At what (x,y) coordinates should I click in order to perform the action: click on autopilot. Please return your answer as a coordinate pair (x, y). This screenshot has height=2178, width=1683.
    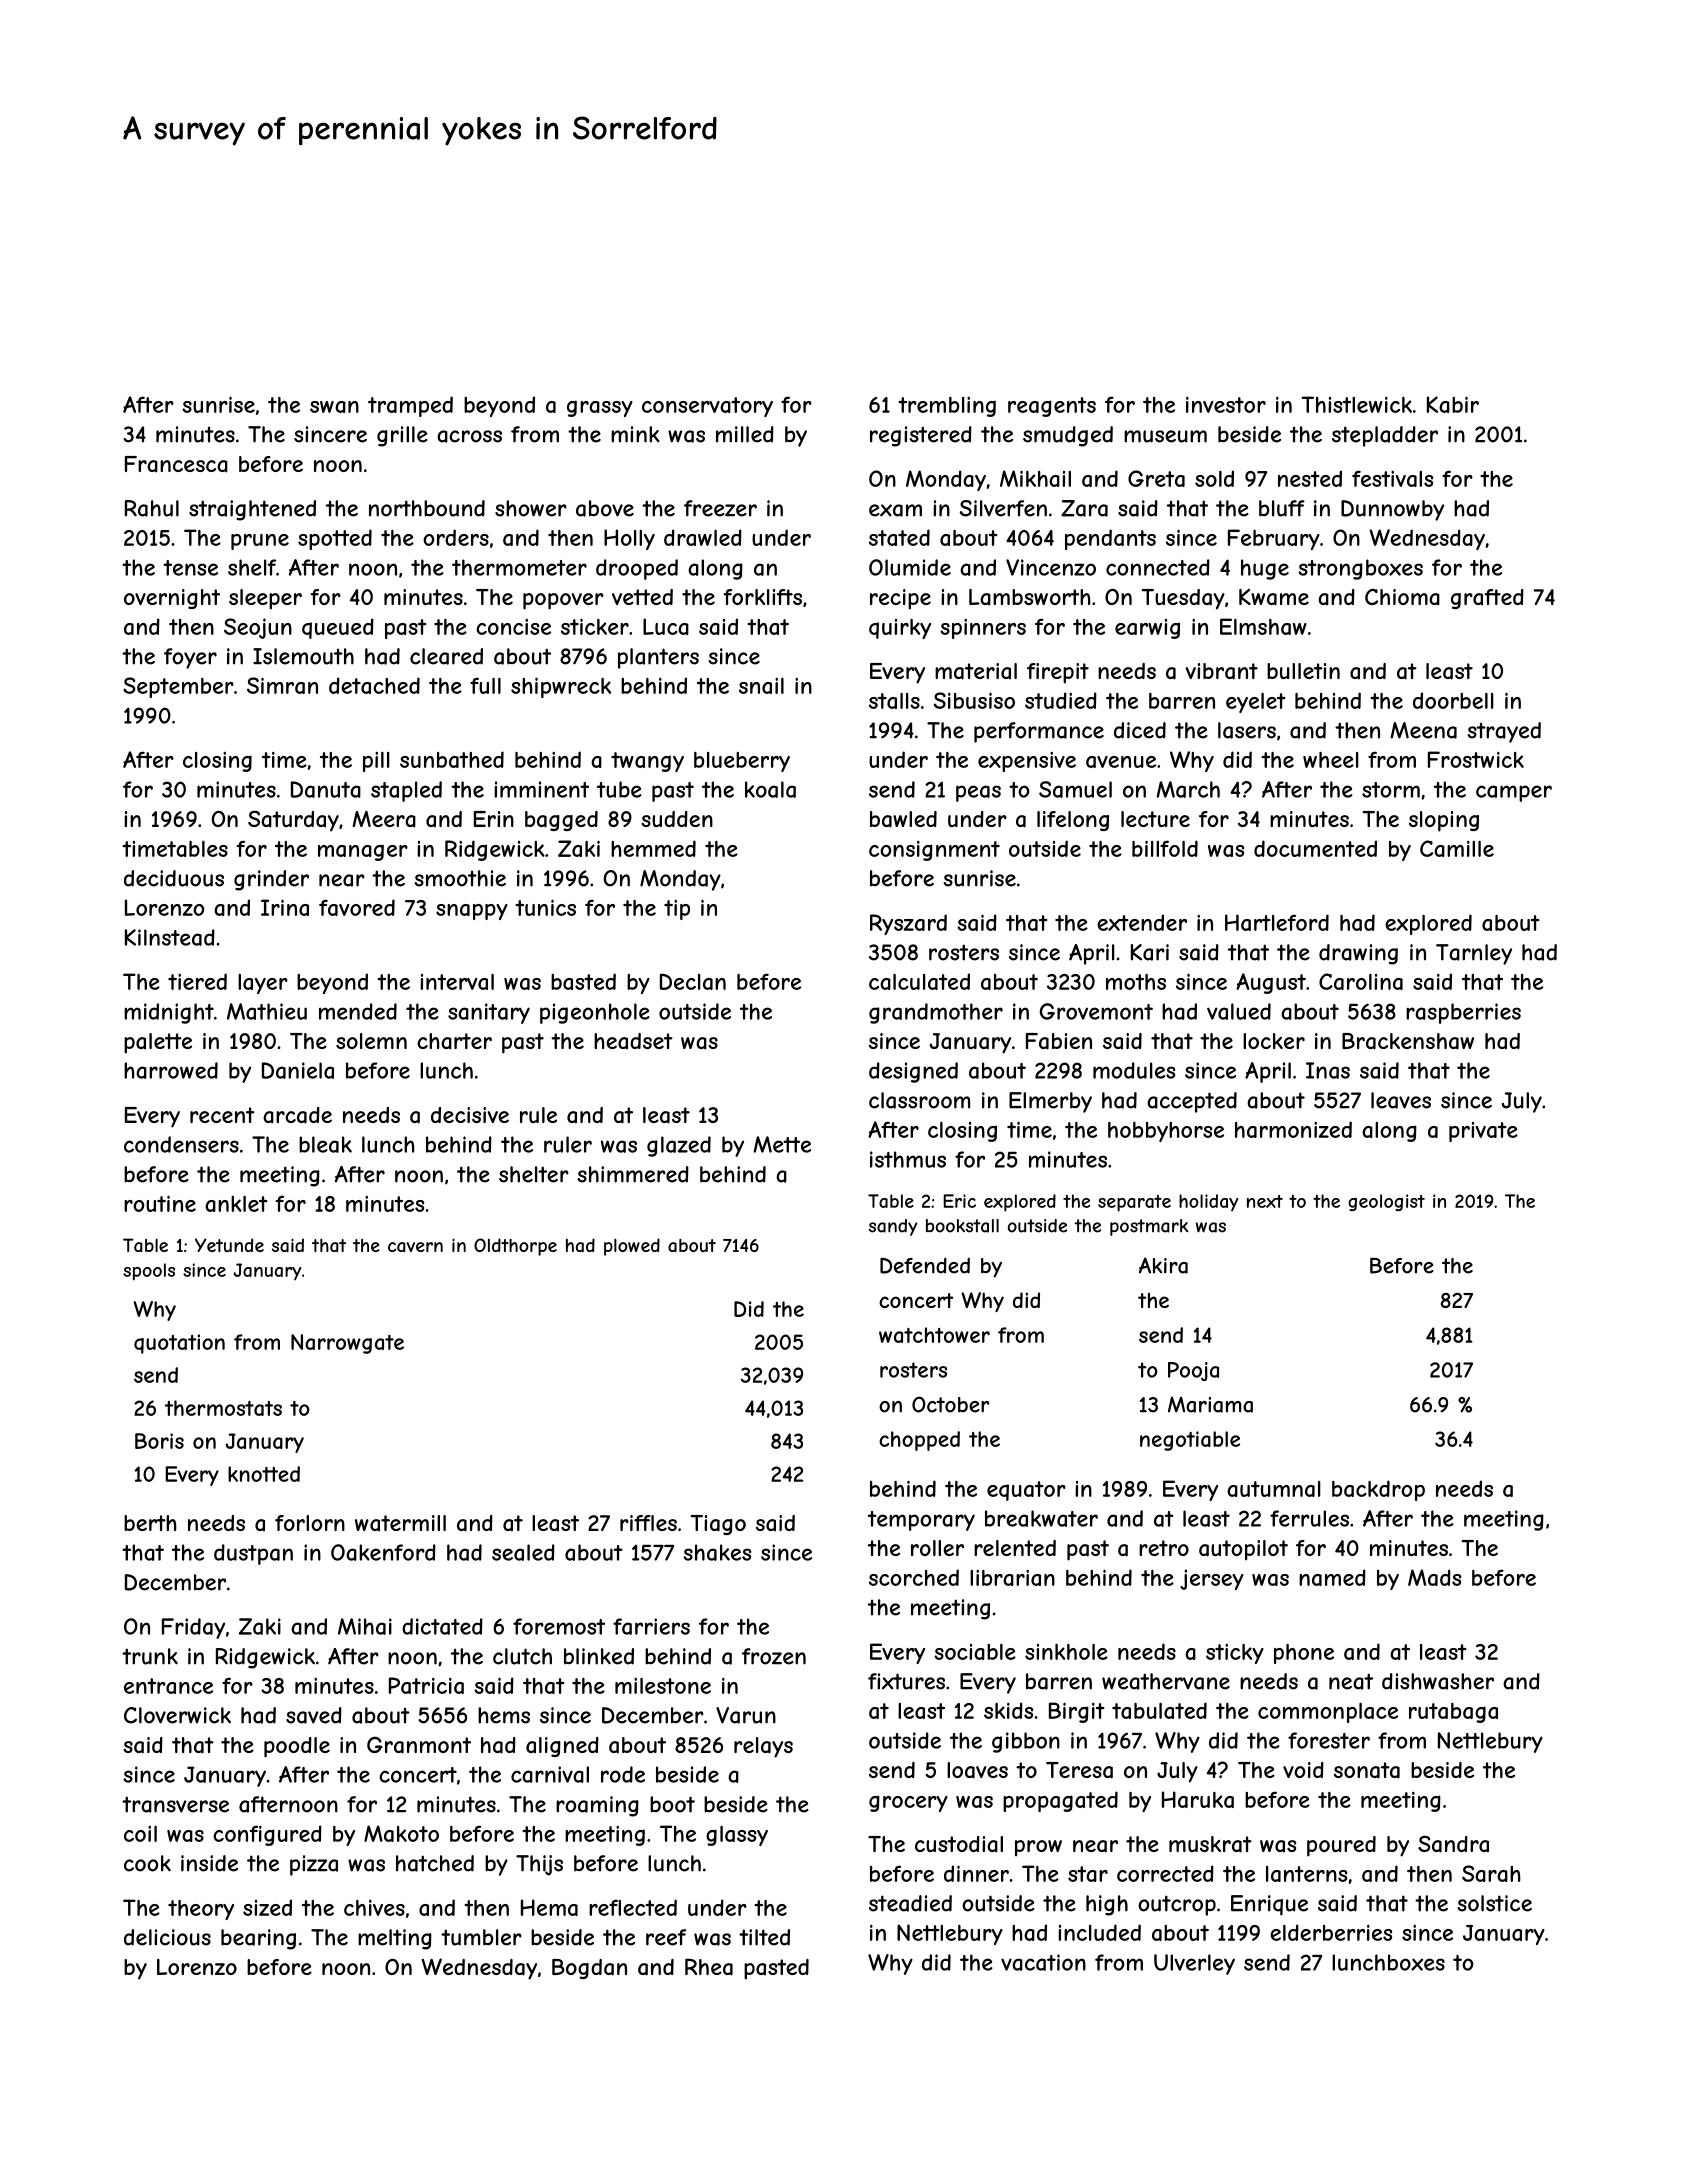
    Looking at the image, I should click on (1243, 1550).
